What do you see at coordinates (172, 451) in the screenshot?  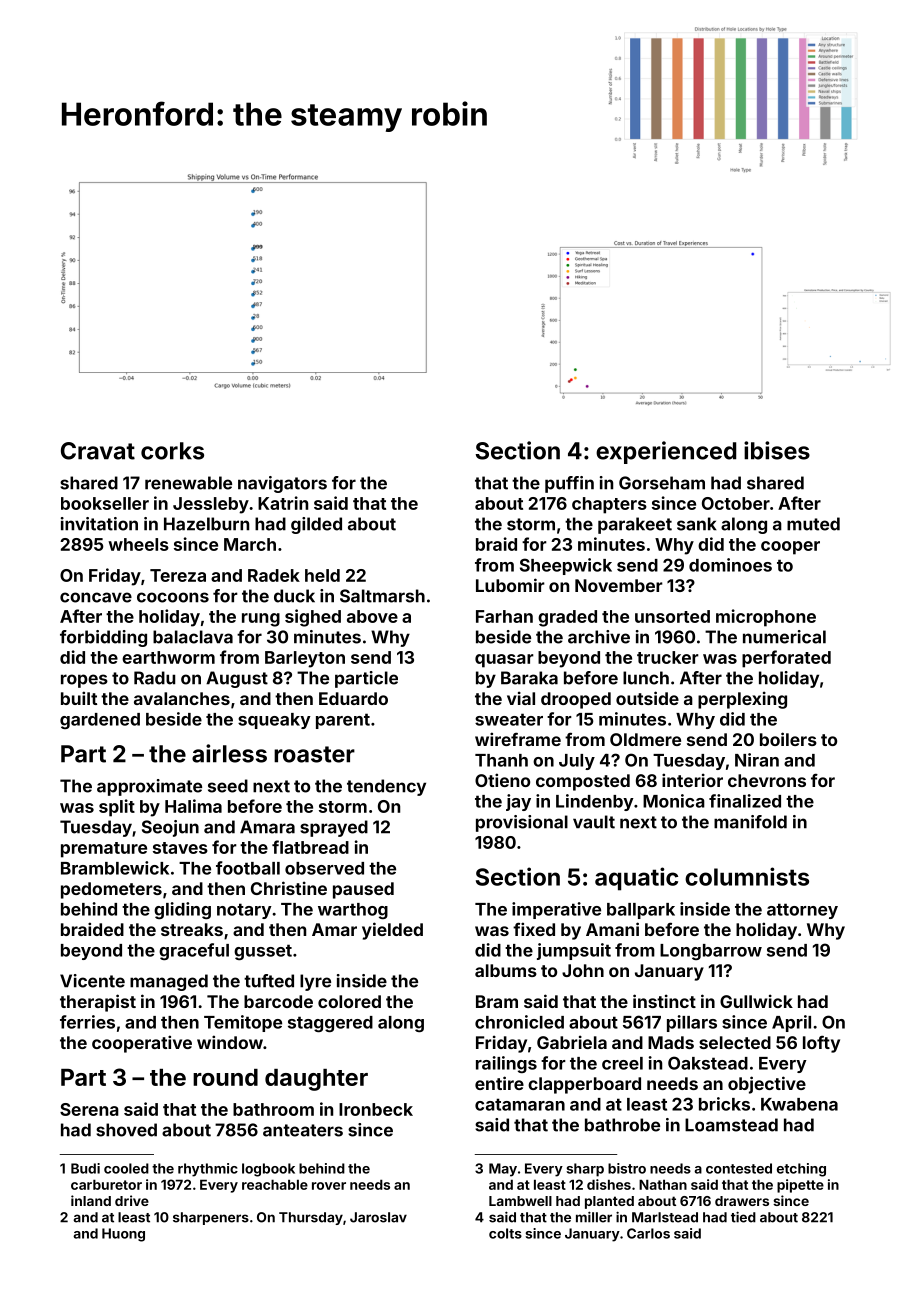 I see `corks` at bounding box center [172, 451].
